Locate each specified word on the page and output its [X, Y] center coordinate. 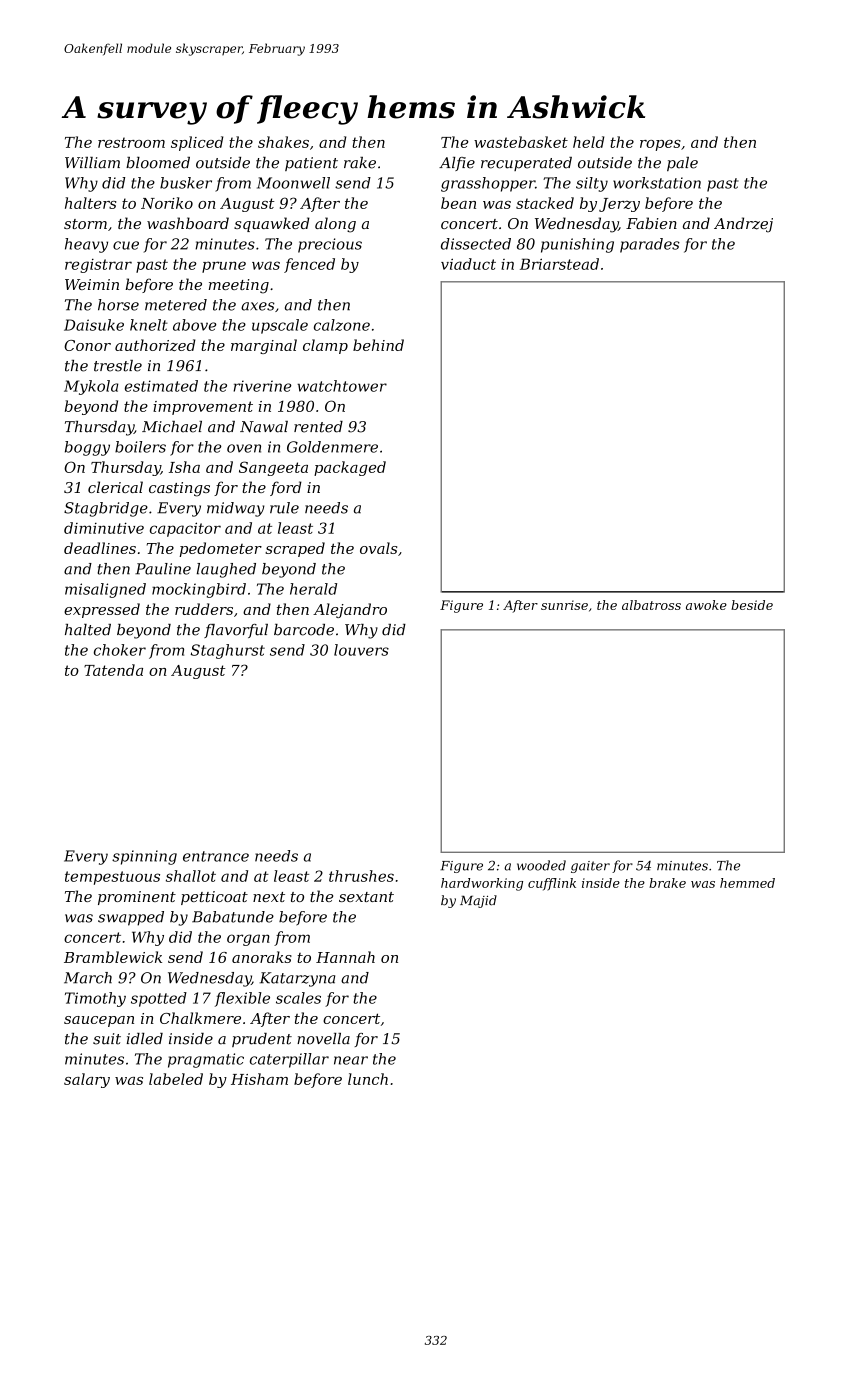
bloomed [158, 163]
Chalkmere [200, 1018]
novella [323, 1039]
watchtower [342, 386]
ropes [660, 145]
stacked [545, 203]
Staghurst [228, 651]
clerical [115, 487]
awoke [706, 605]
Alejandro [350, 610]
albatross [651, 605]
